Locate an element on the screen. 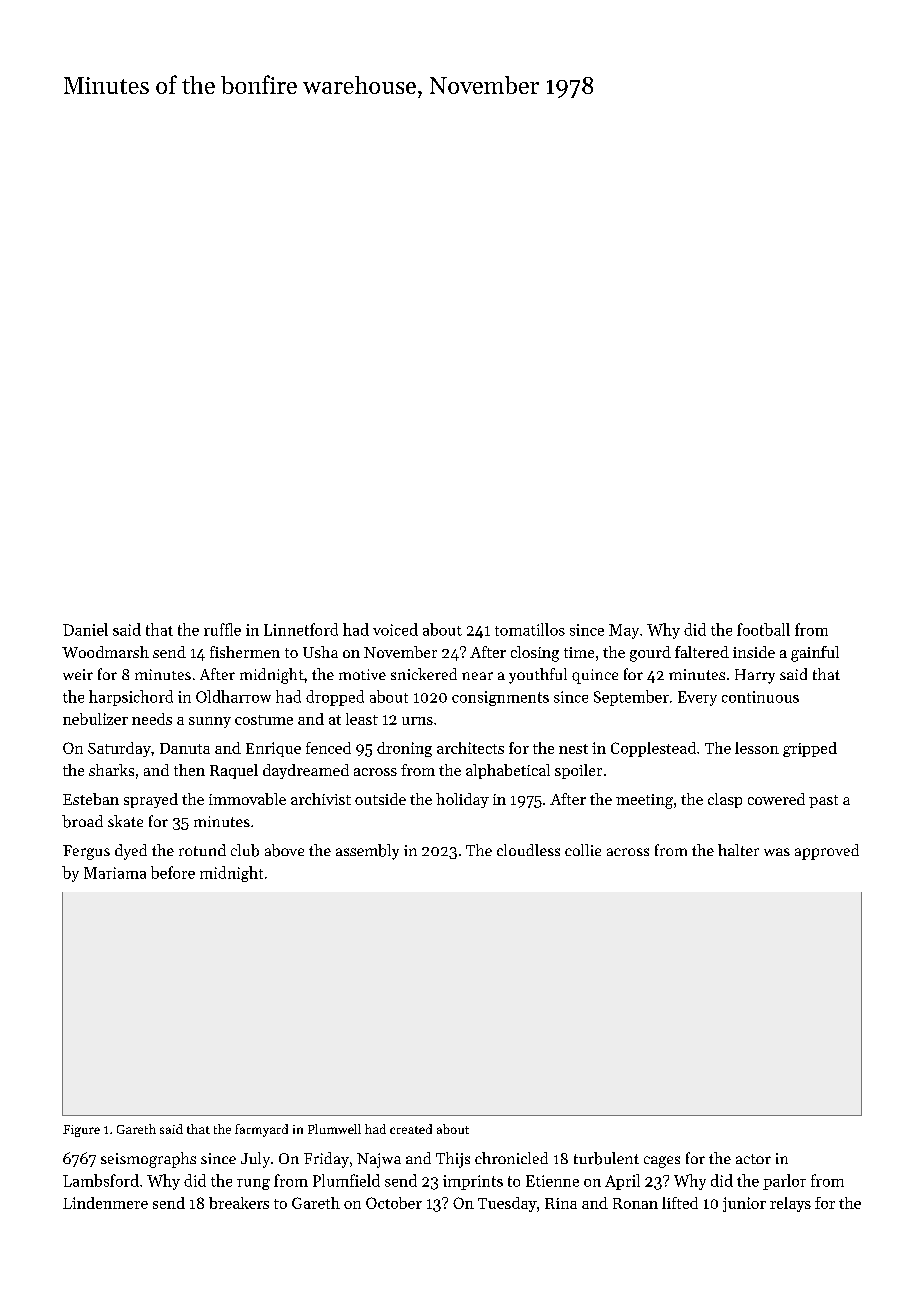  gripped is located at coordinates (810, 749).
